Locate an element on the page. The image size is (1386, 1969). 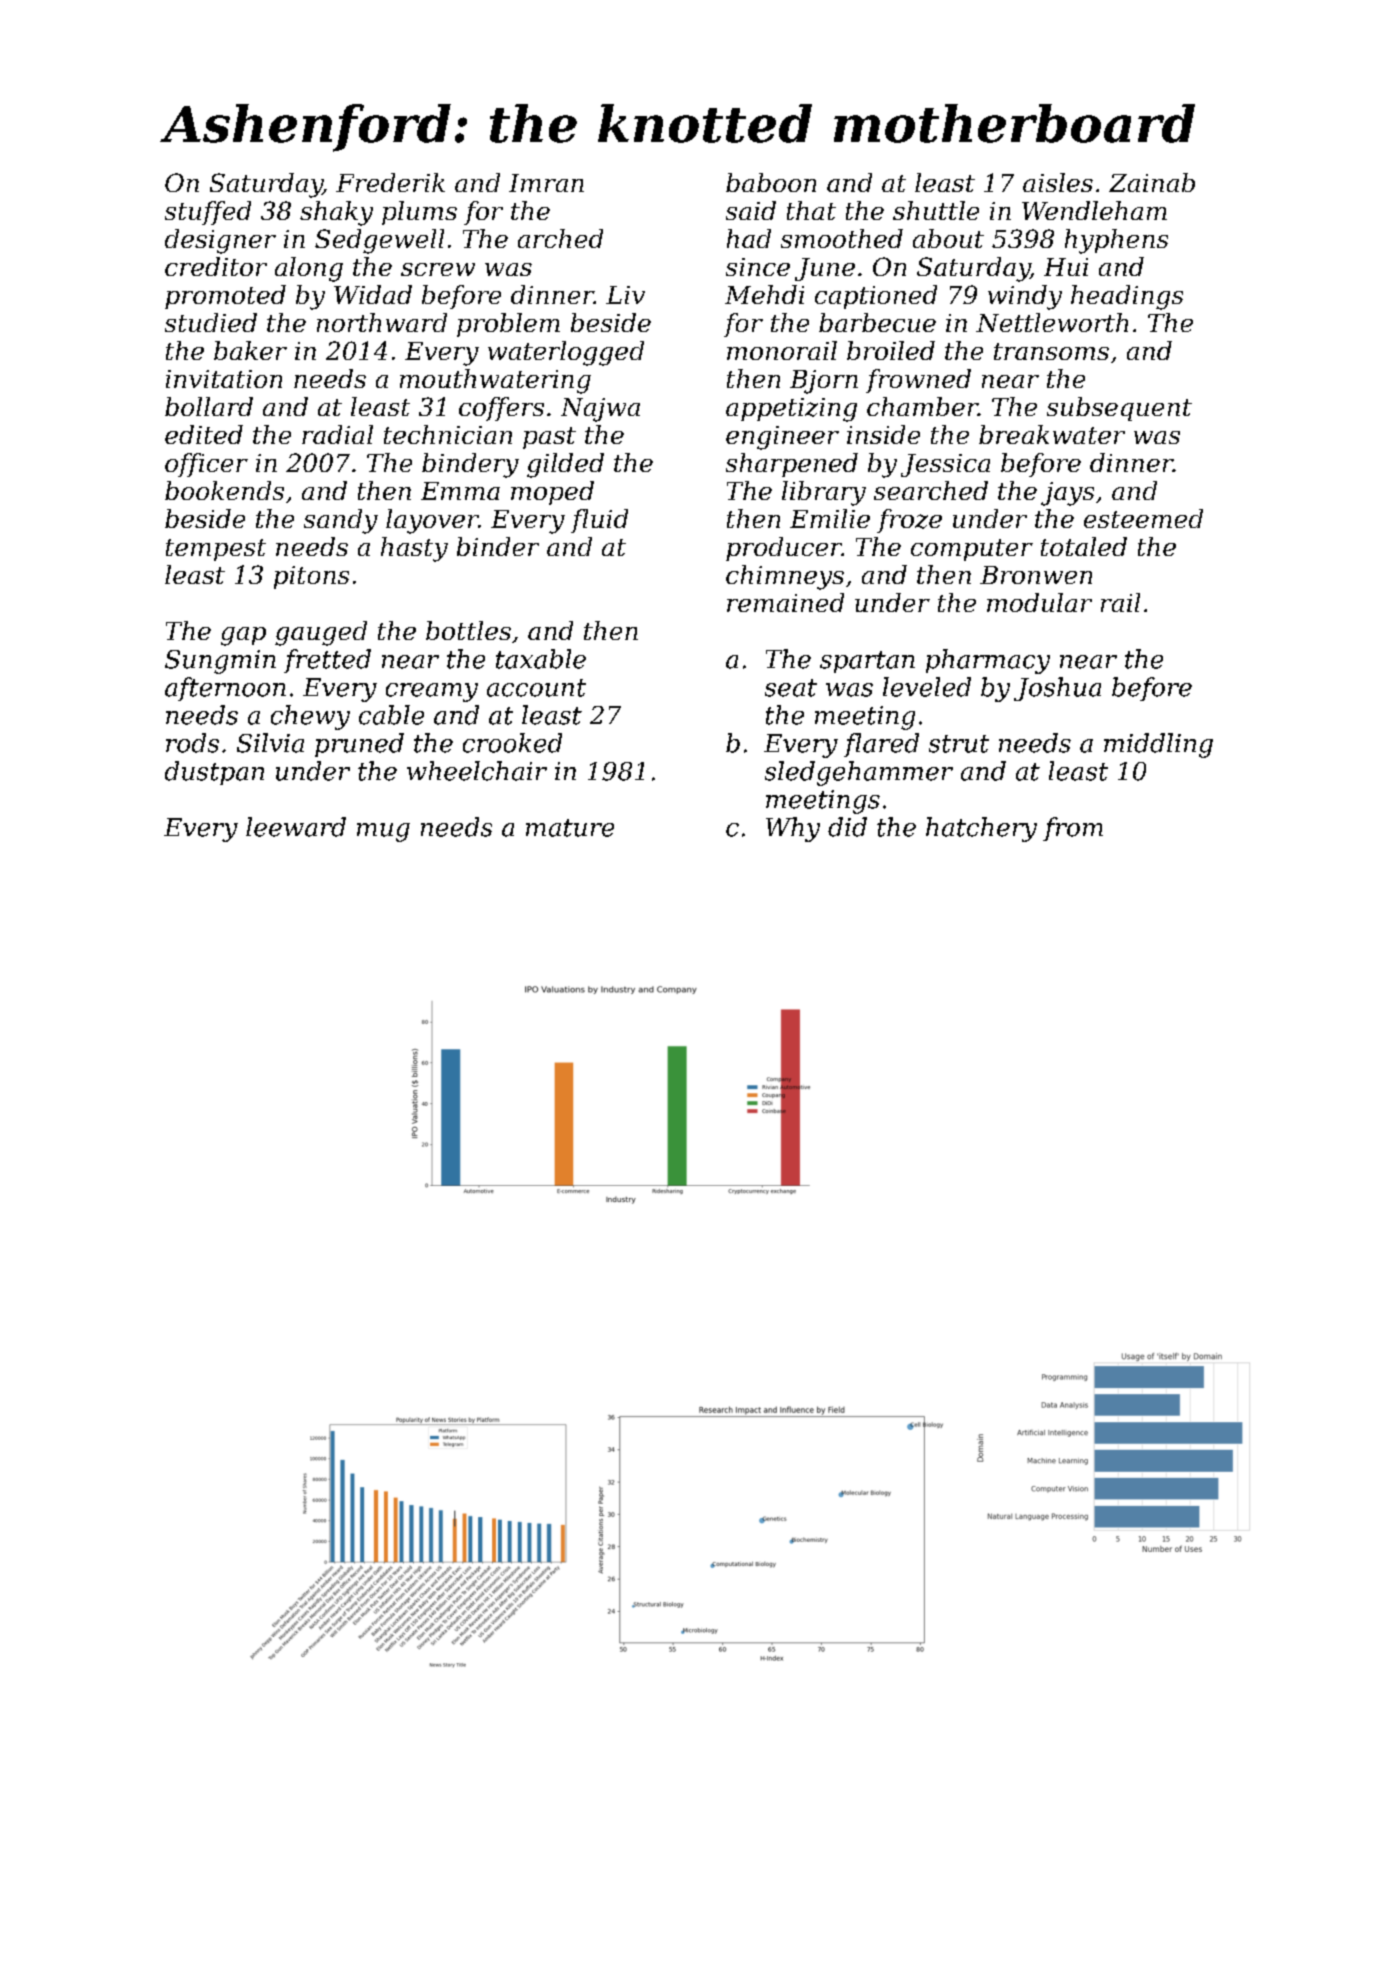
mug is located at coordinates (383, 832).
